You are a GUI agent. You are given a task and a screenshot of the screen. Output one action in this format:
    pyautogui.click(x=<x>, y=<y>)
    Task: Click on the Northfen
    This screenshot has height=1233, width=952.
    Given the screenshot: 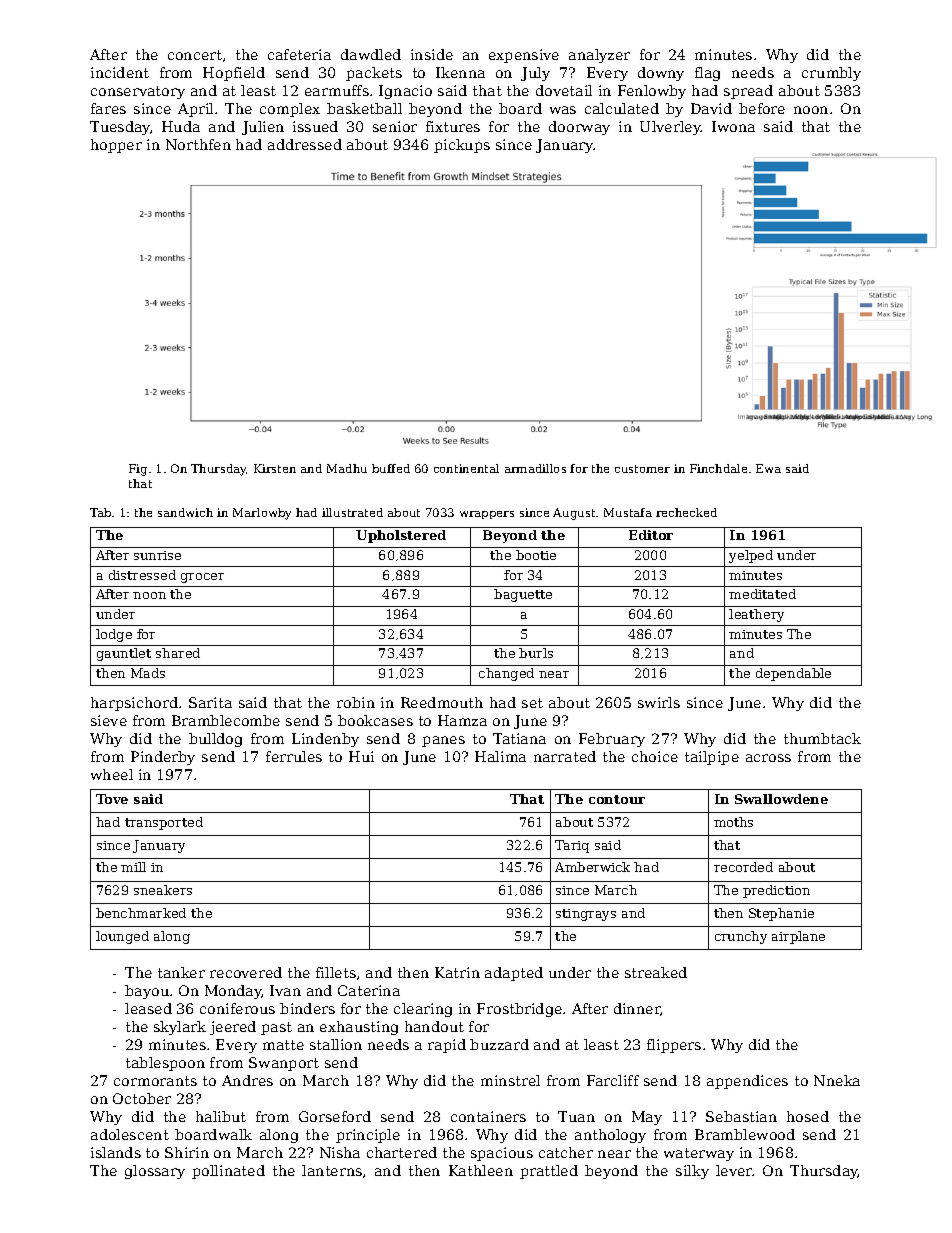 What is the action you would take?
    pyautogui.click(x=198, y=144)
